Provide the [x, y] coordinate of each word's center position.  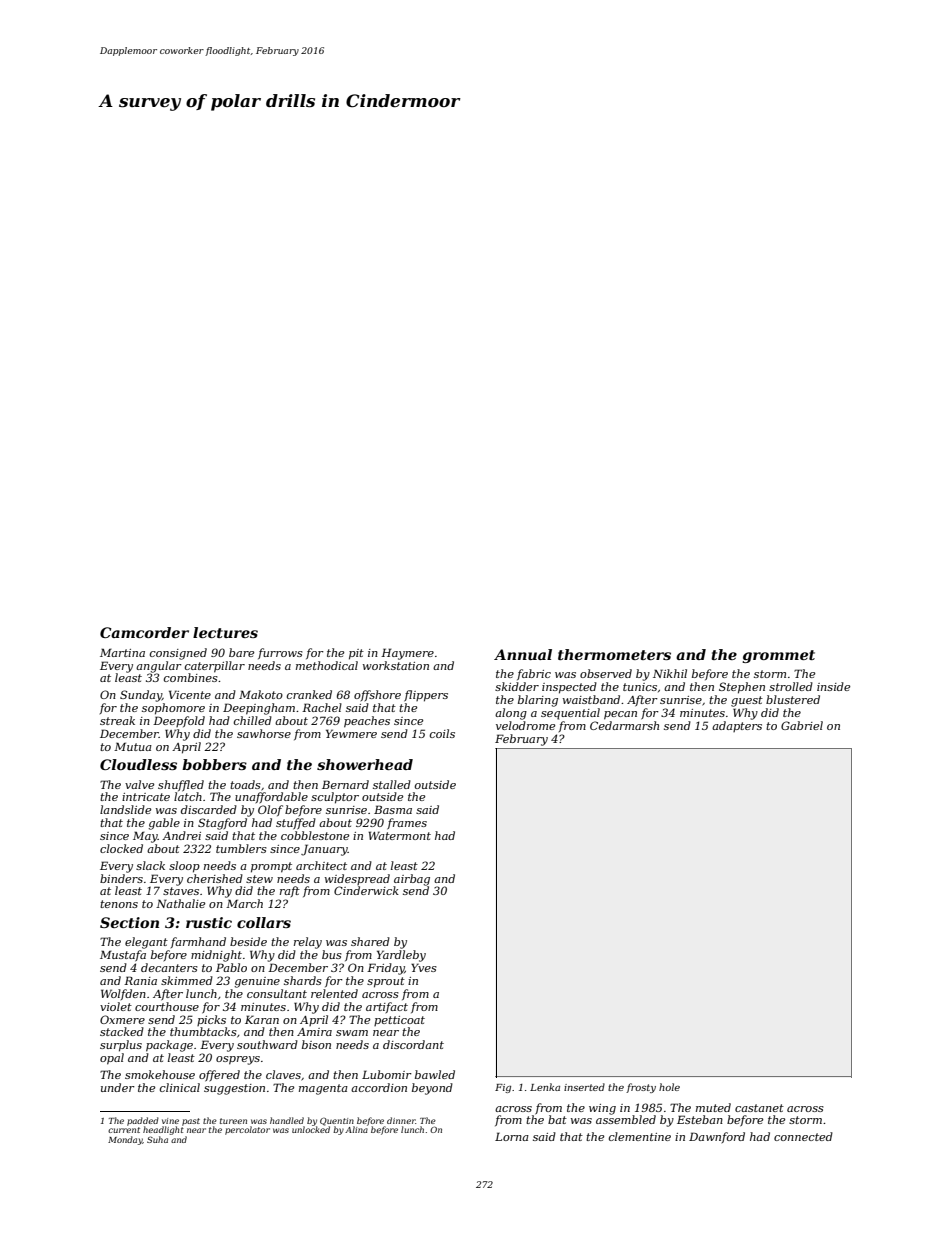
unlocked [311, 1129]
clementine [640, 1136]
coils [442, 733]
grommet [778, 656]
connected [803, 1136]
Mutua [133, 746]
